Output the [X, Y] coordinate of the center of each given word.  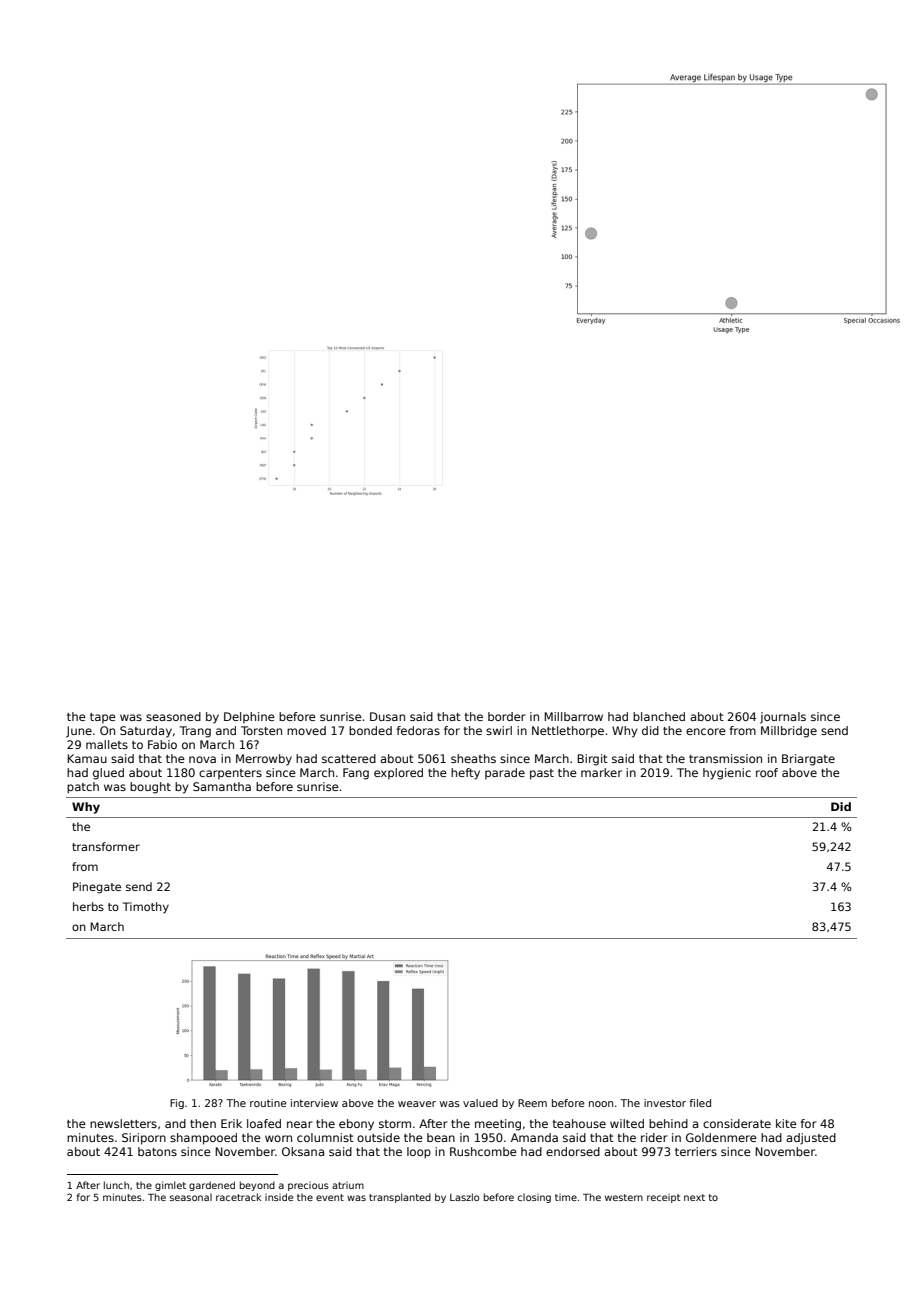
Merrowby [264, 760]
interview [314, 1103]
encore [706, 731]
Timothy [146, 908]
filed [700, 1103]
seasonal [191, 1197]
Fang [356, 774]
